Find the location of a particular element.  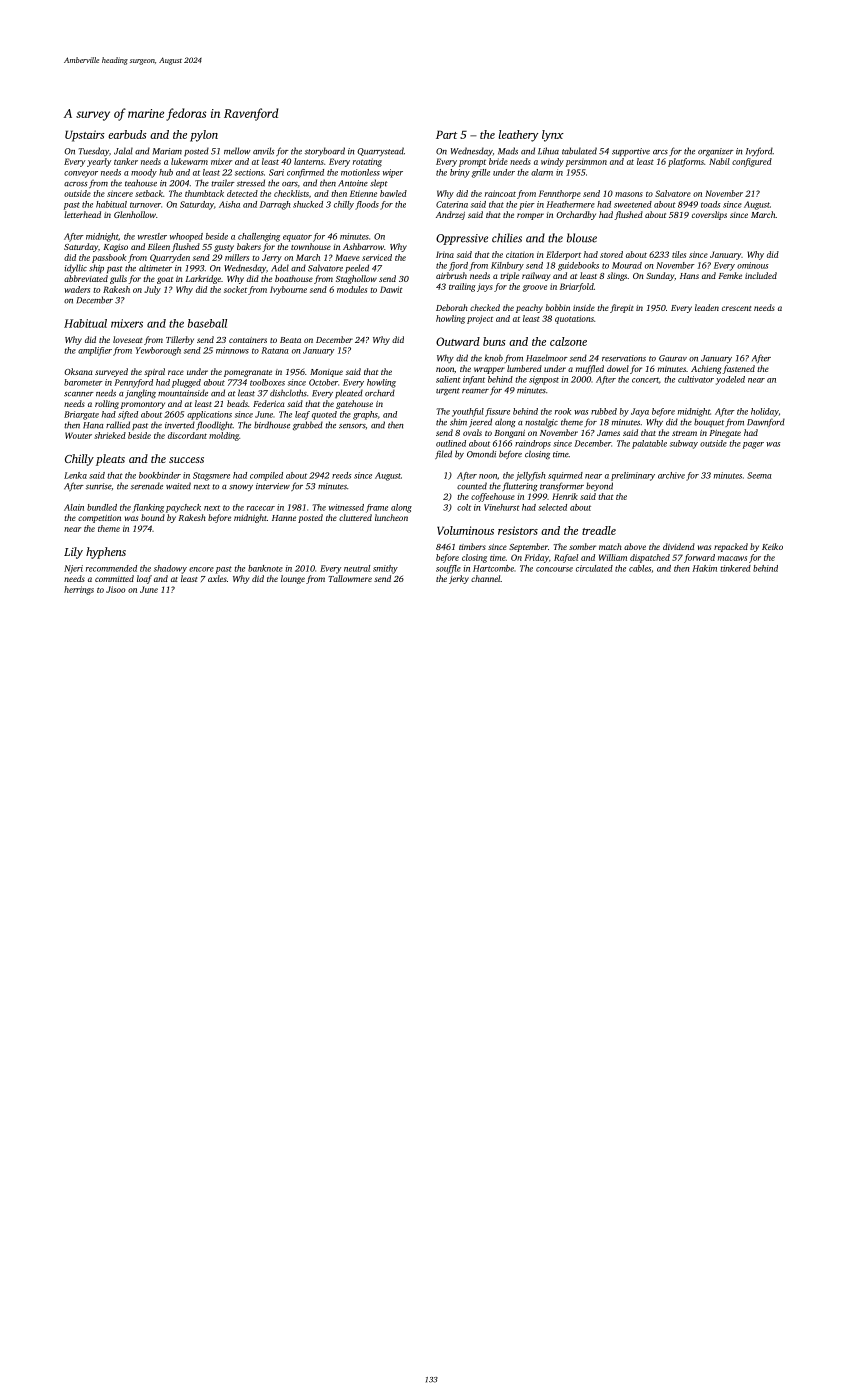

socket is located at coordinates (235, 289).
